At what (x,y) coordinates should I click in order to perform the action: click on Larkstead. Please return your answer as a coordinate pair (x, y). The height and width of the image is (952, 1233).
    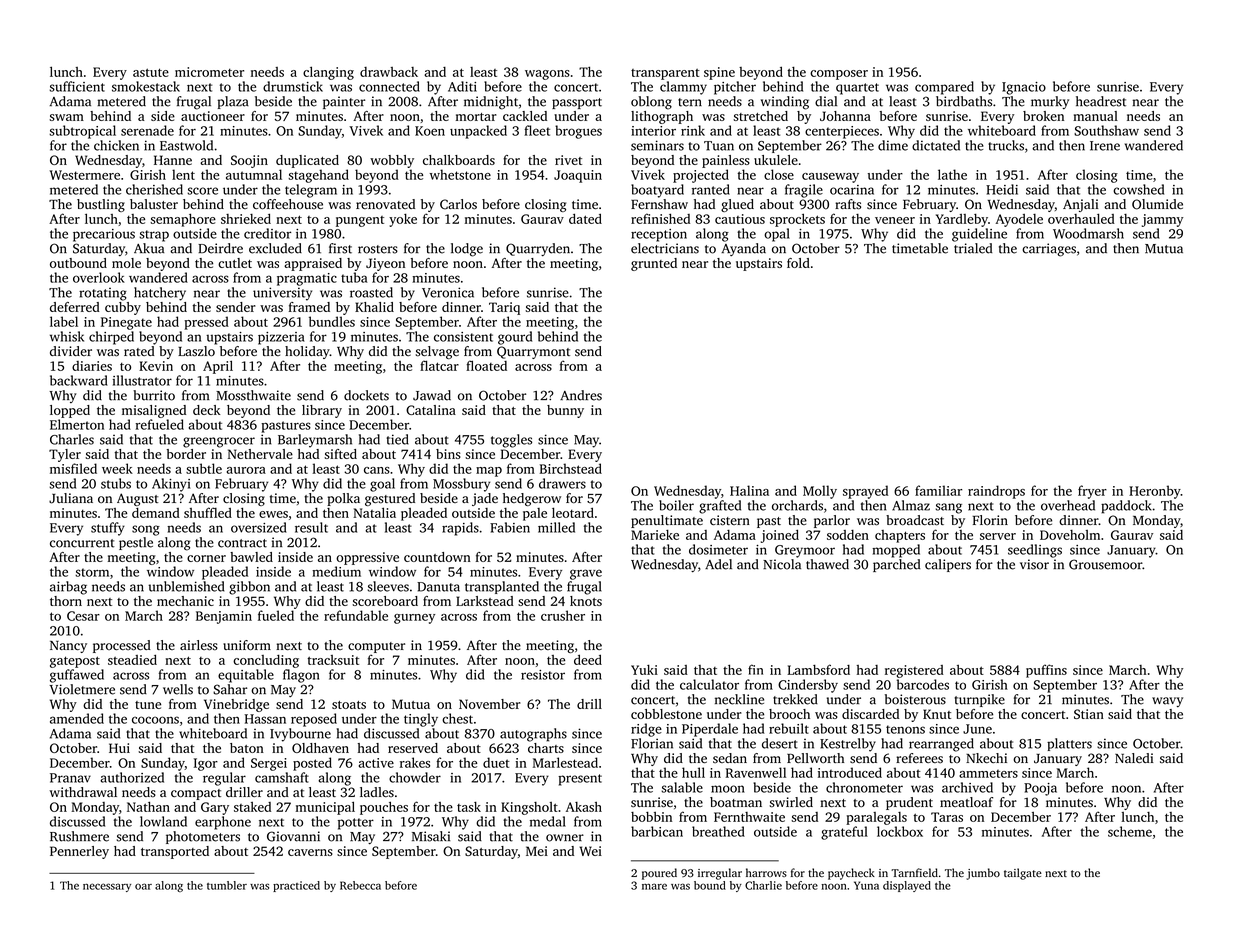
    Looking at the image, I should click on (484, 601).
